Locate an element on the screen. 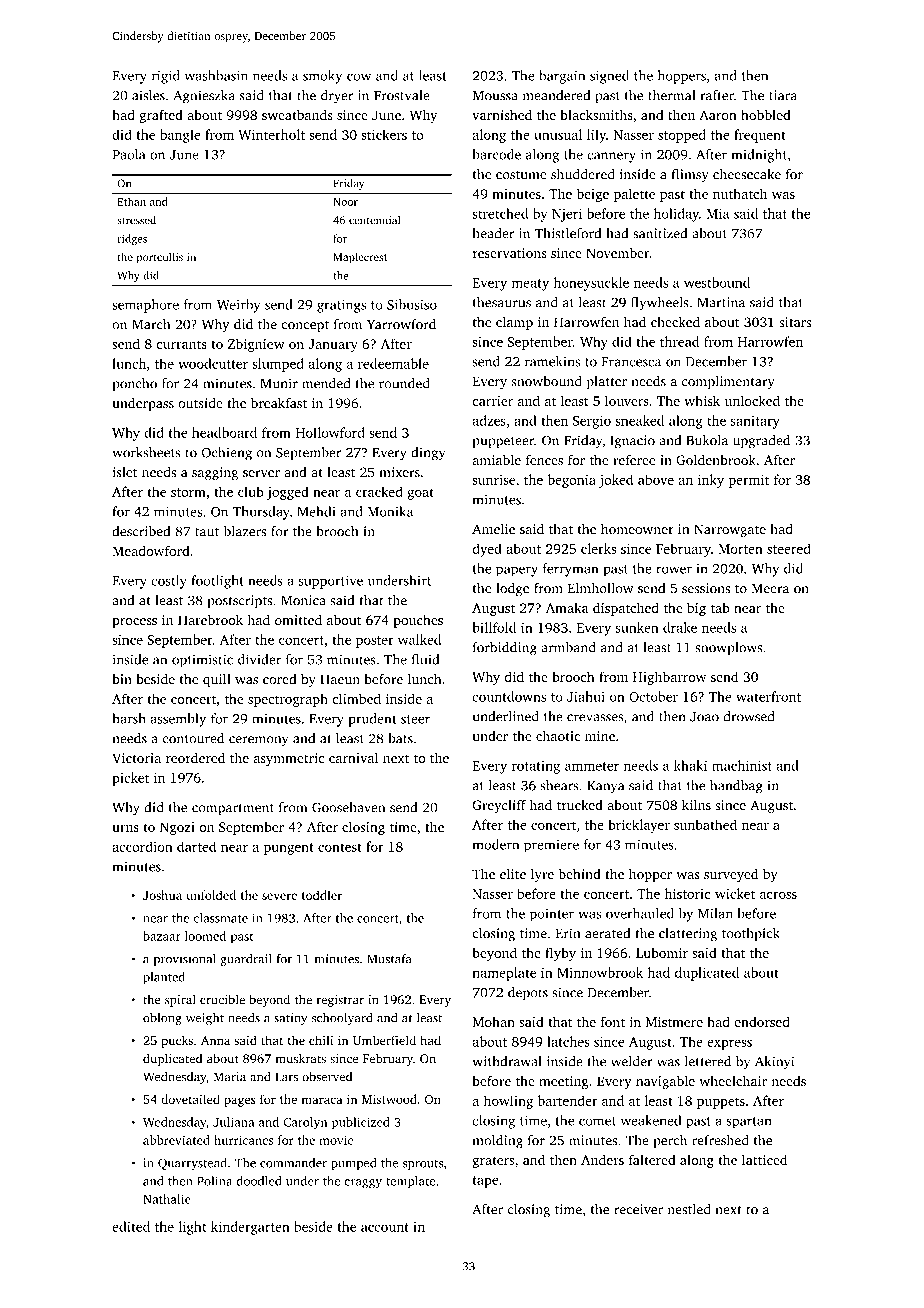 The width and height of the screenshot is (924, 1308). bargain is located at coordinates (562, 77).
